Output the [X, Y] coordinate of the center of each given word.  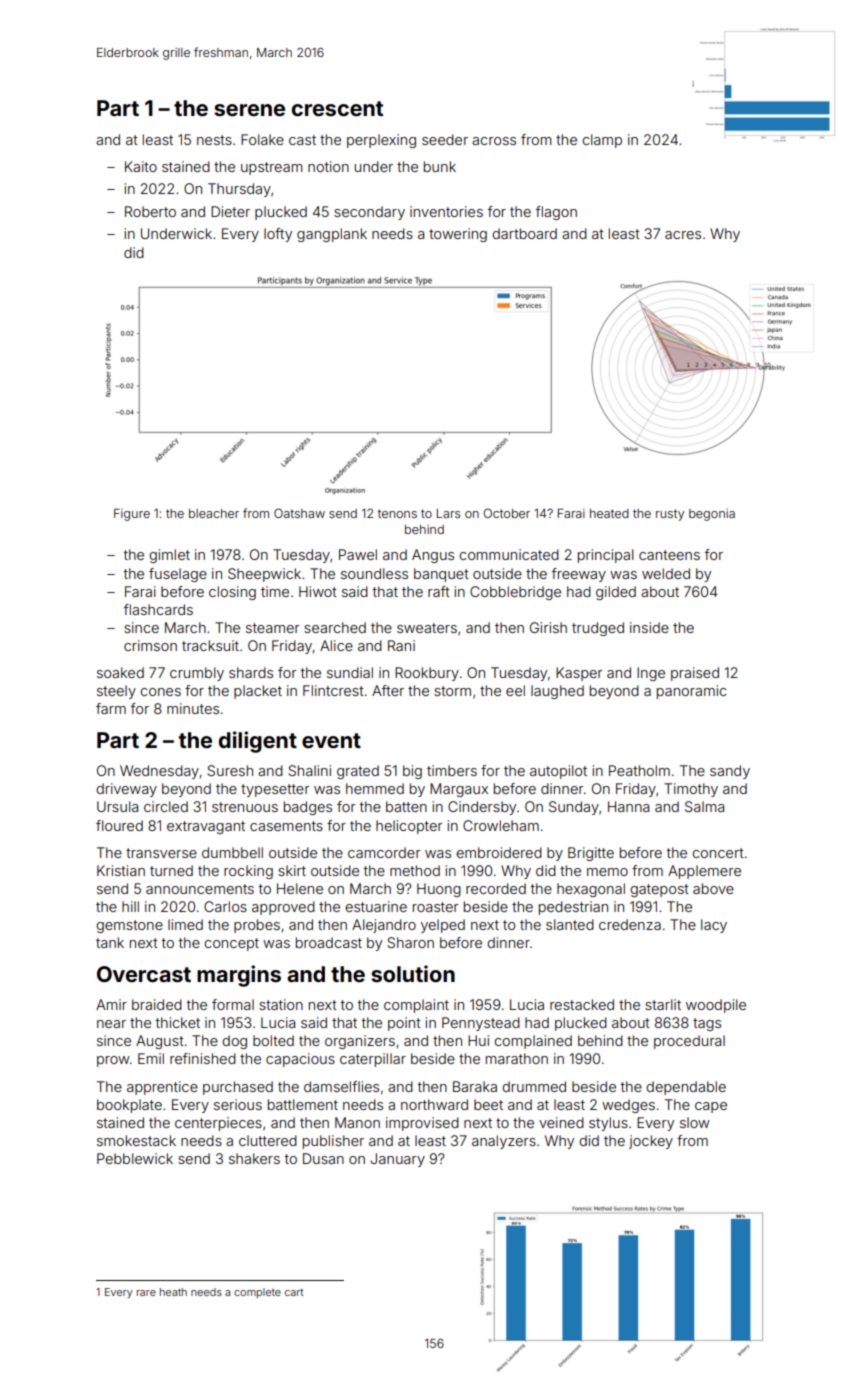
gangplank [332, 235]
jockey [651, 1142]
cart [294, 1292]
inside [649, 627]
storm [452, 691]
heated [609, 513]
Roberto [150, 211]
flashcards [158, 609]
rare [146, 1293]
